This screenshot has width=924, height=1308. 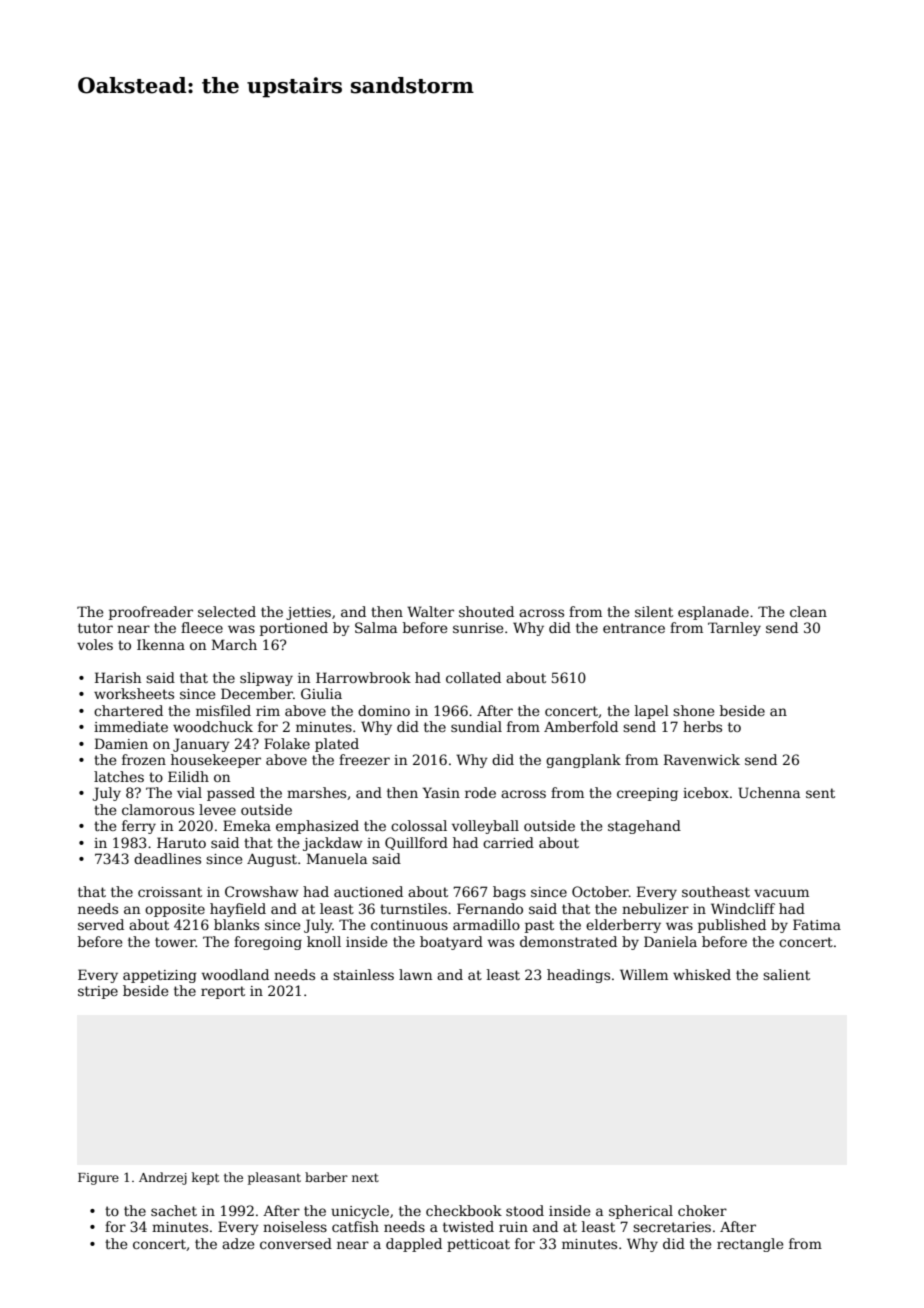 I want to click on choker, so click(x=702, y=1210).
